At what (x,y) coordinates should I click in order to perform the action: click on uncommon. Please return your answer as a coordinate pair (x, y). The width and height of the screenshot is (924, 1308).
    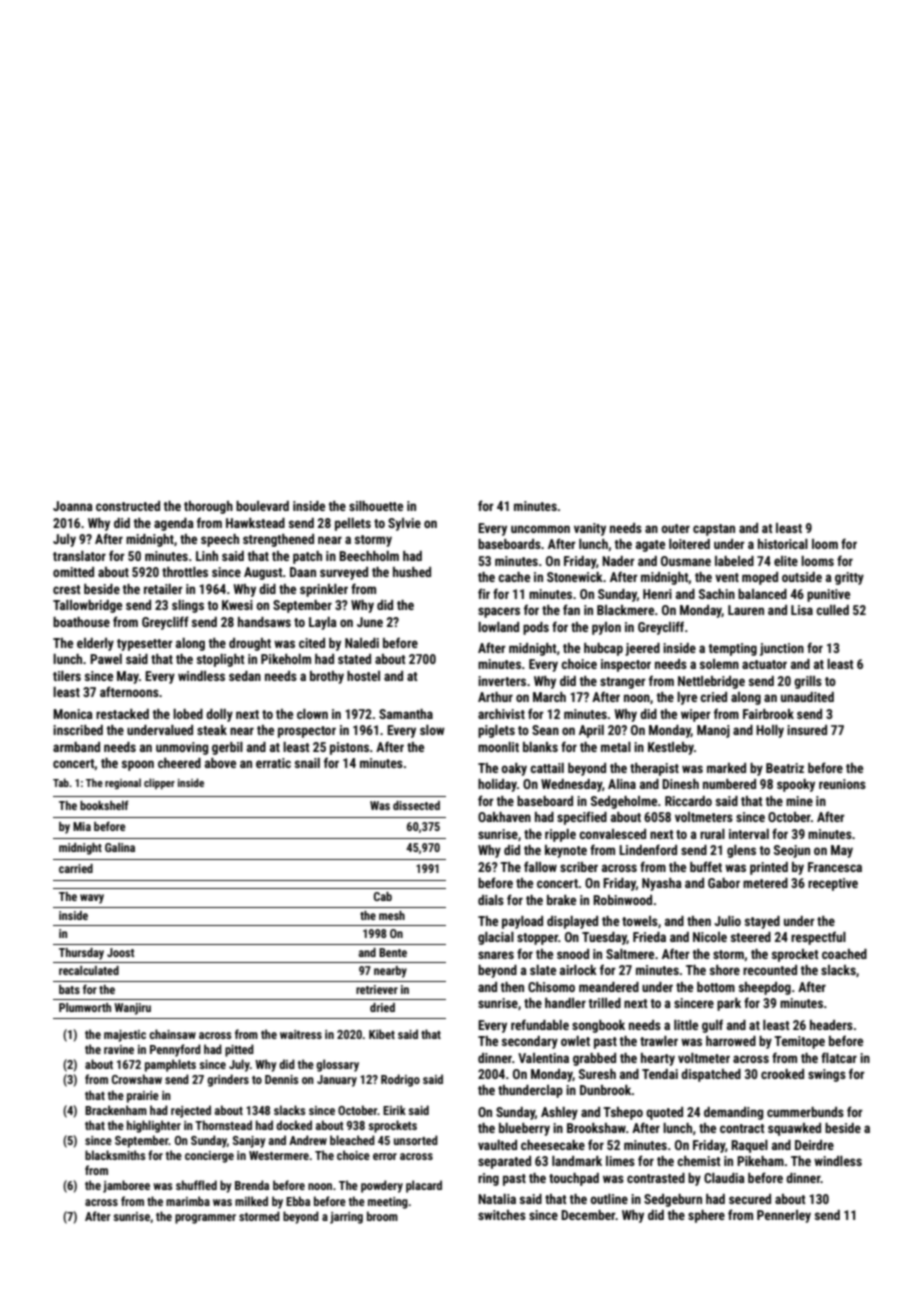
    Looking at the image, I should click on (540, 529).
